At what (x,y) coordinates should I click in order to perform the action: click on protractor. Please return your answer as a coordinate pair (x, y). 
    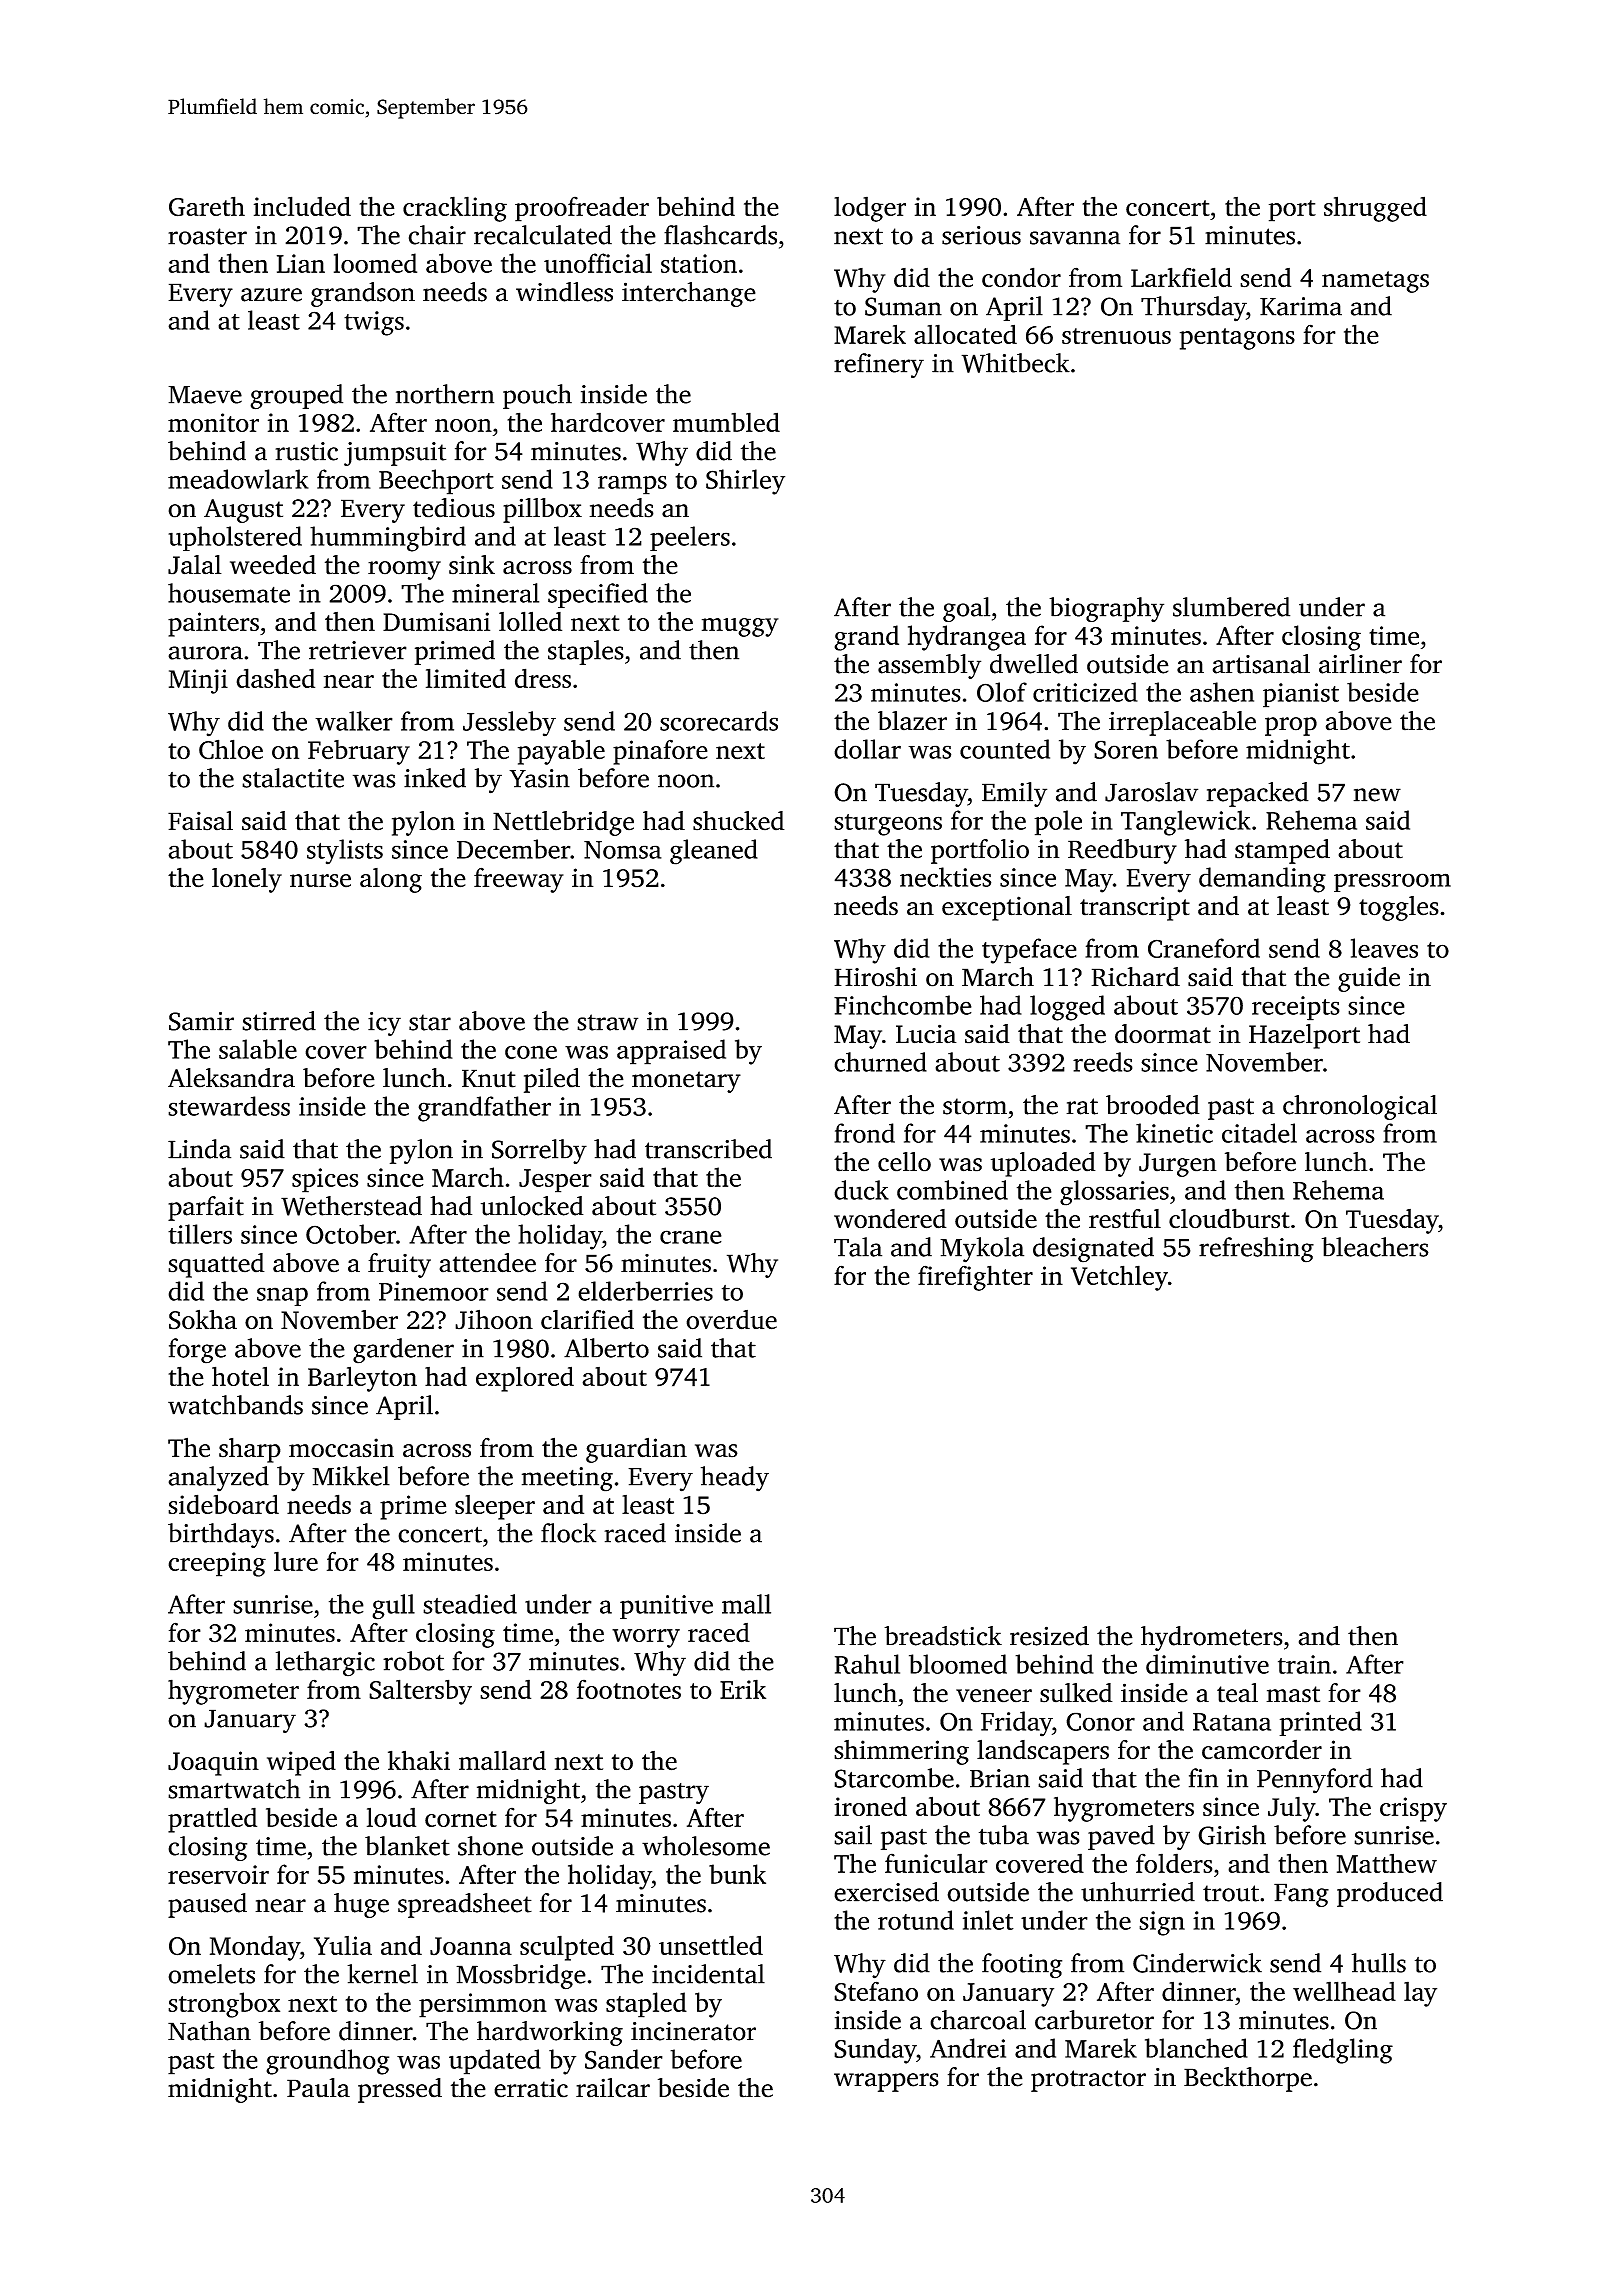
    Looking at the image, I should click on (1088, 2081).
